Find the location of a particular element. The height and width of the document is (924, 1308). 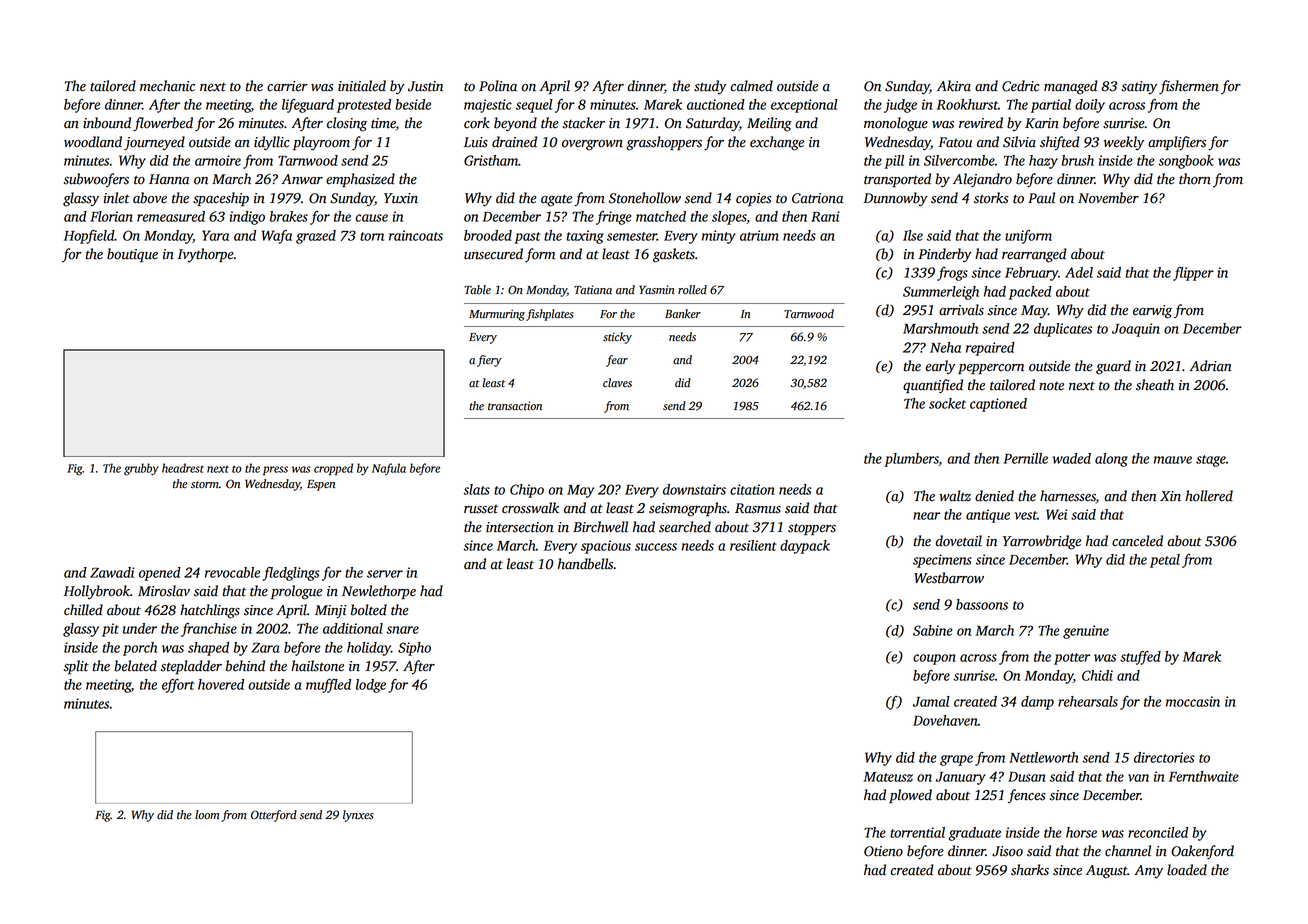

calmed is located at coordinates (751, 86).
